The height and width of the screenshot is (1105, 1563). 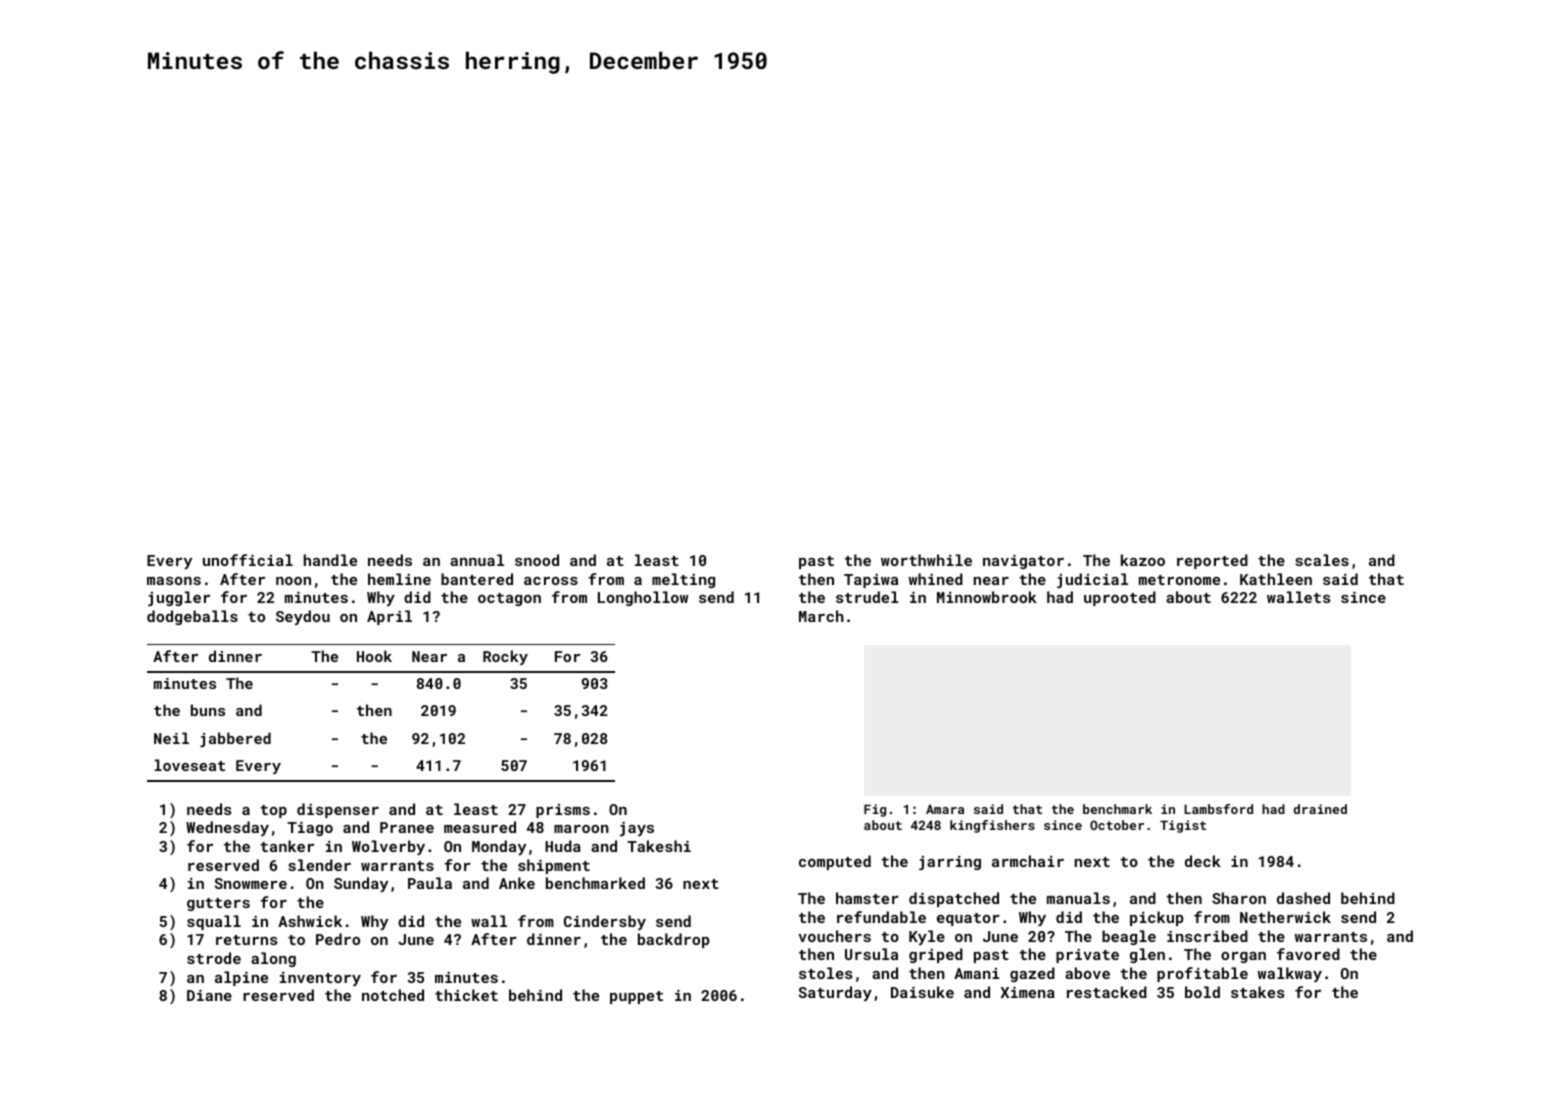 I want to click on scales, so click(x=1322, y=560).
